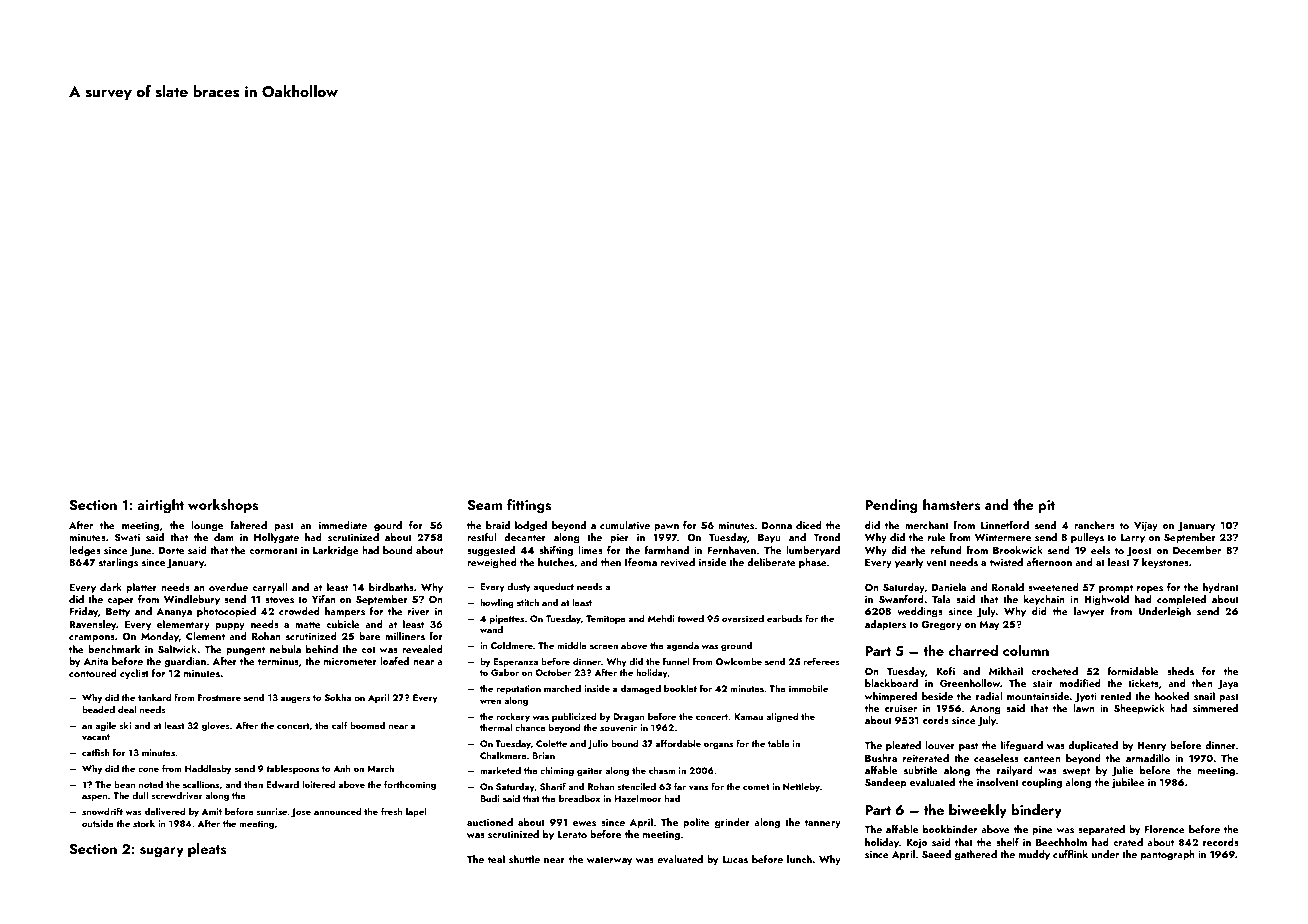  What do you see at coordinates (1094, 525) in the screenshot?
I see `ranchers` at bounding box center [1094, 525].
